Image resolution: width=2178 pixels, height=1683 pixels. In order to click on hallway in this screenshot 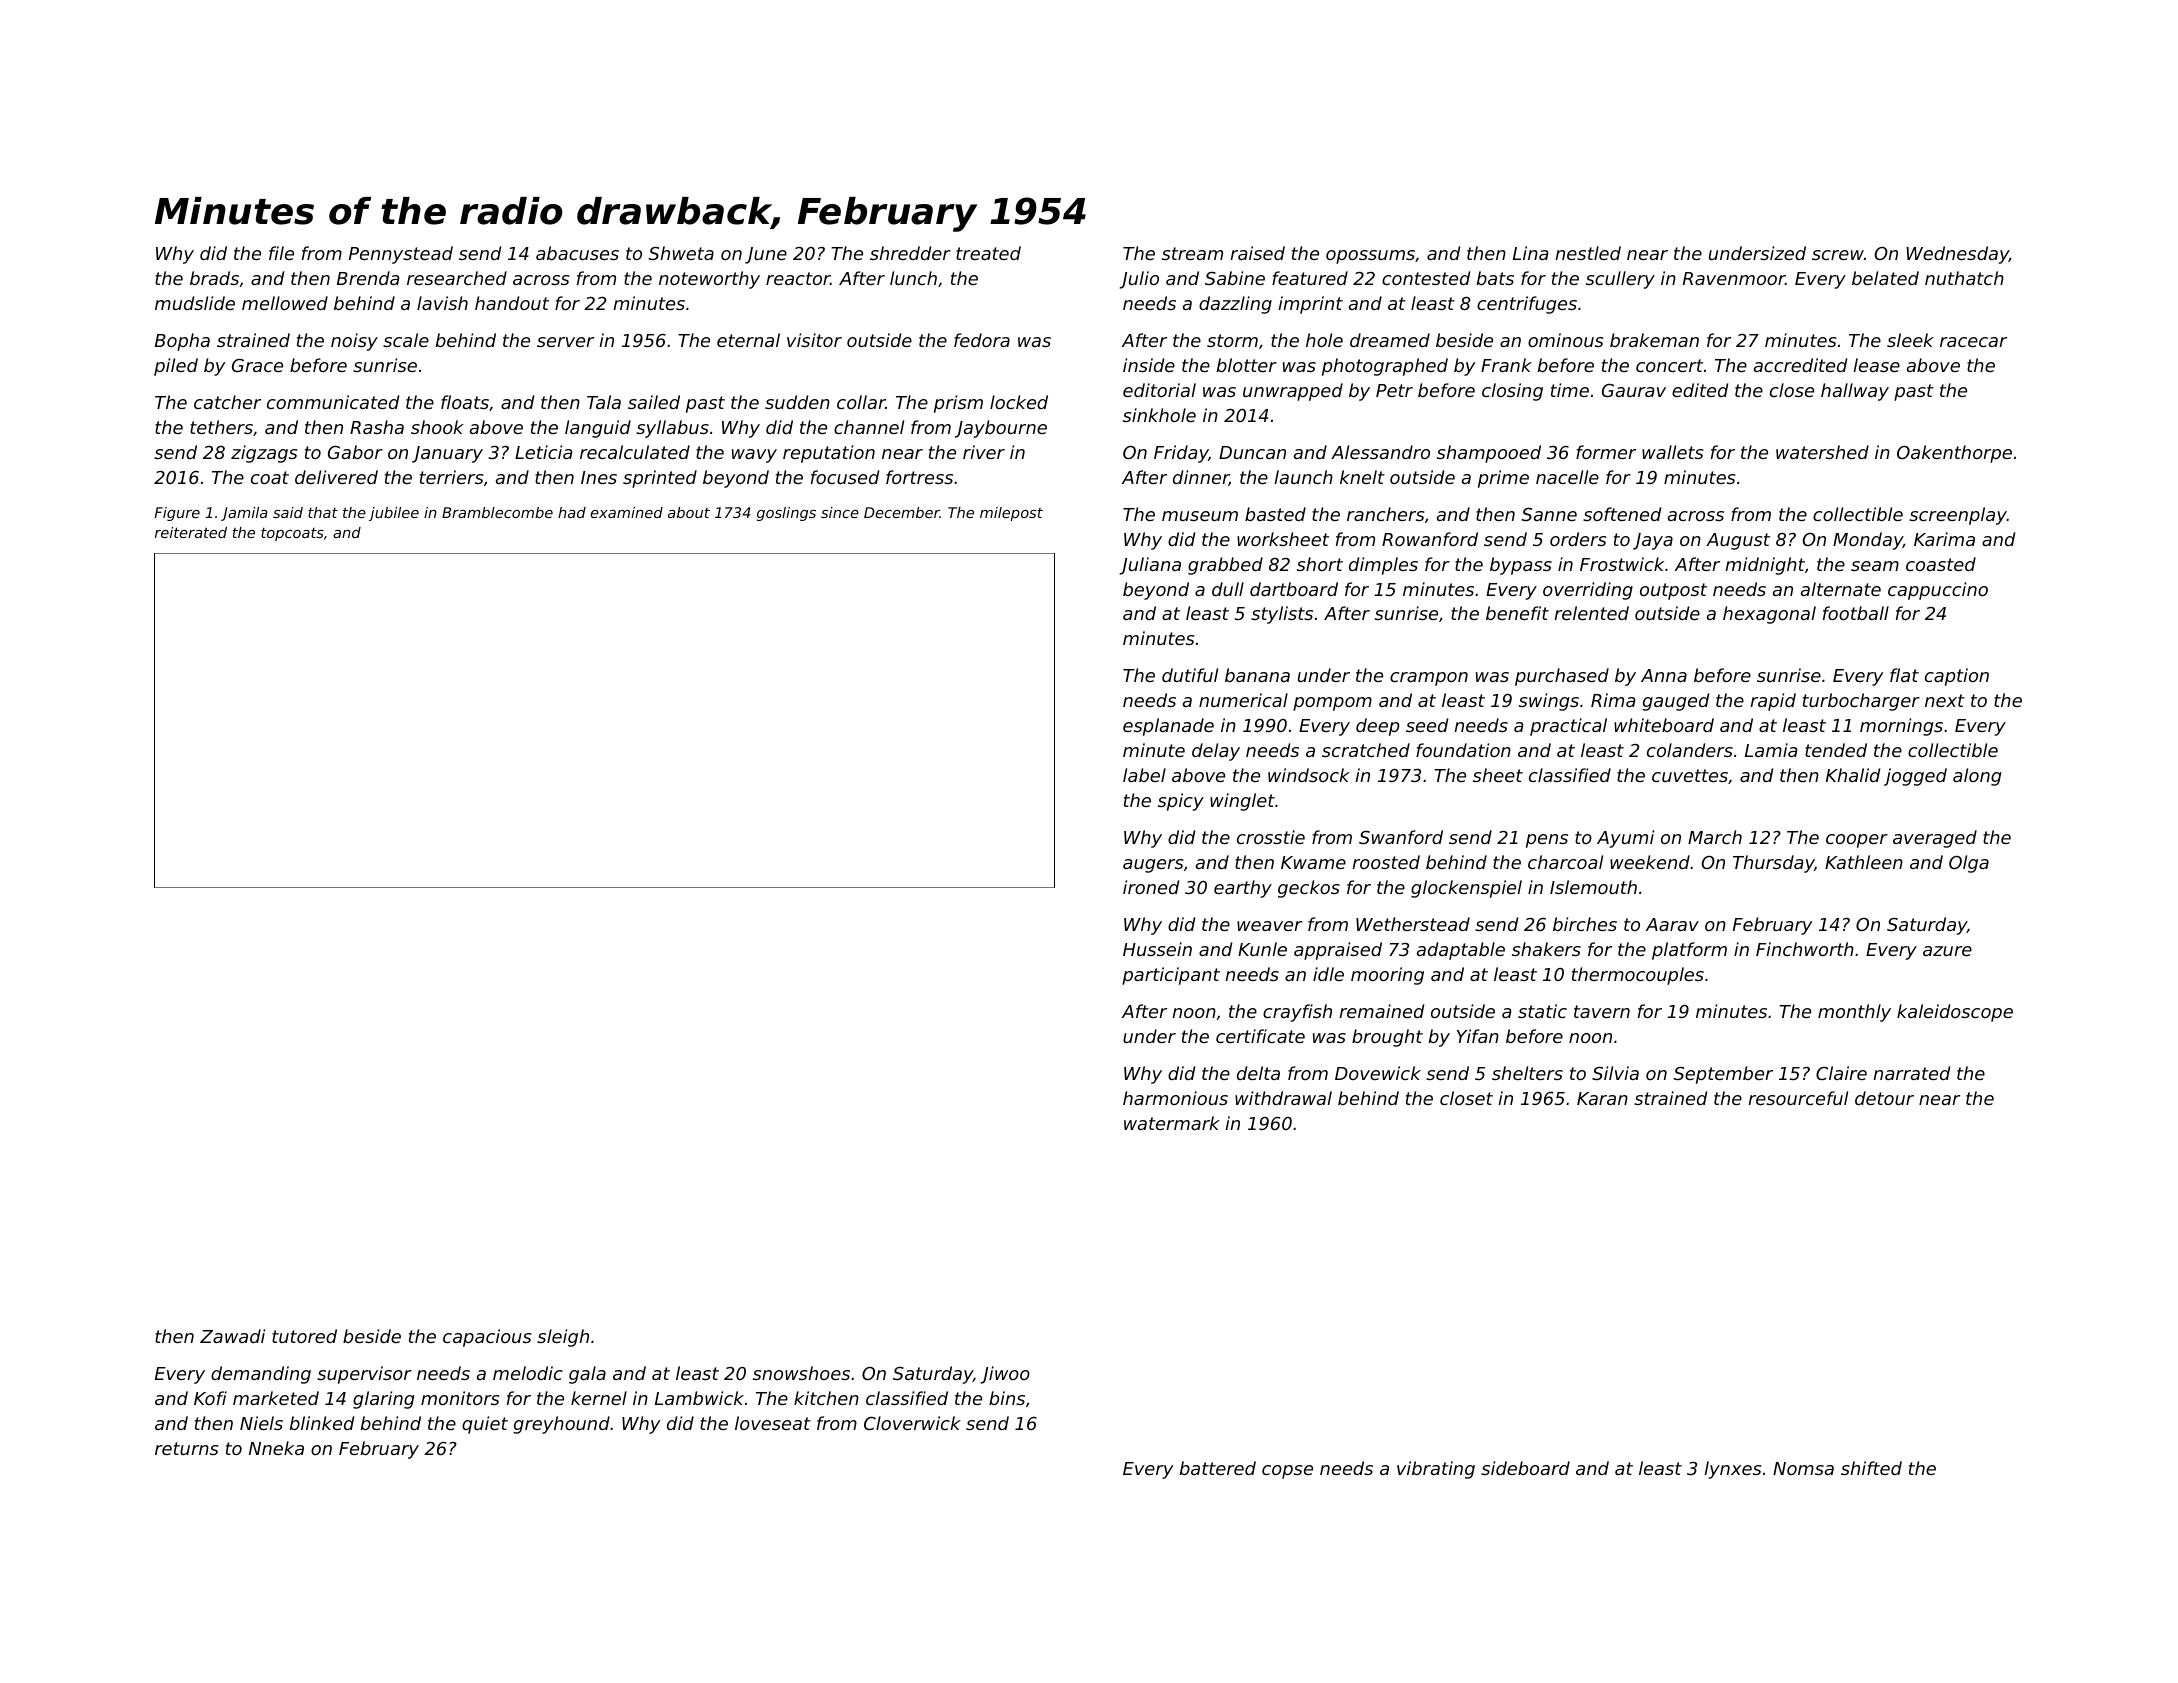, I will do `click(1855, 392)`.
